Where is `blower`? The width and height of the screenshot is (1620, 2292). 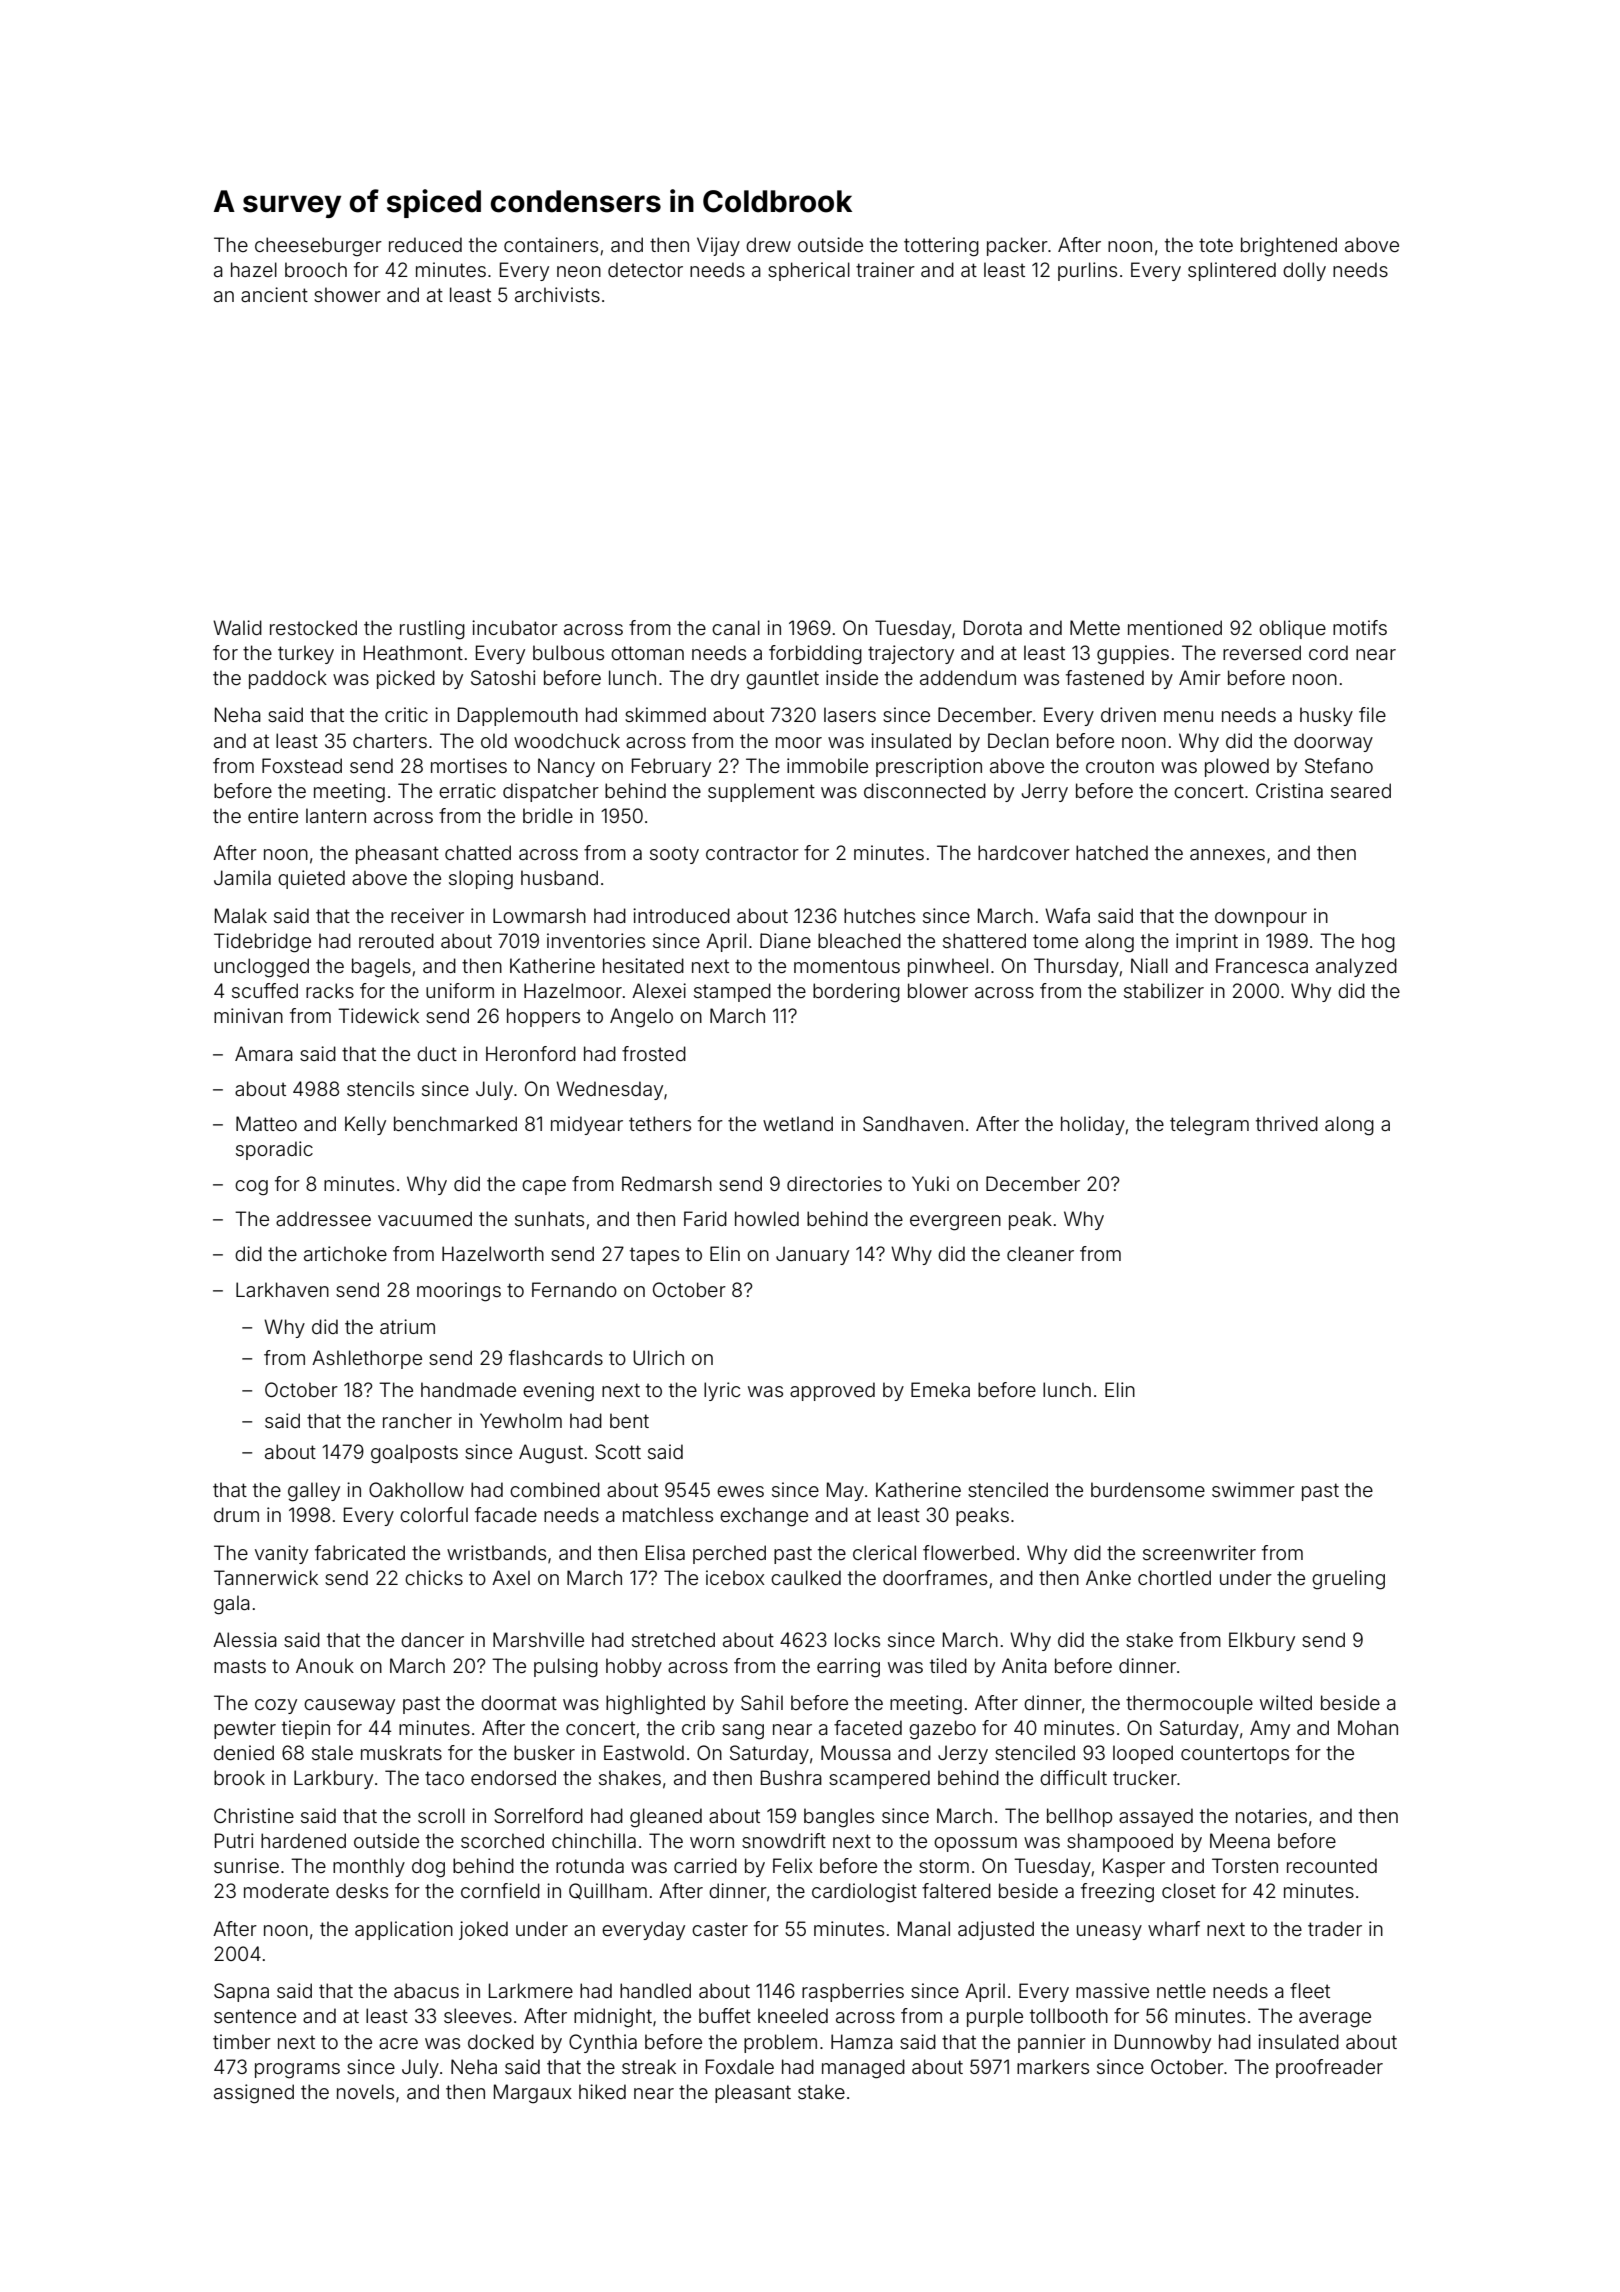
blower is located at coordinates (938, 990).
